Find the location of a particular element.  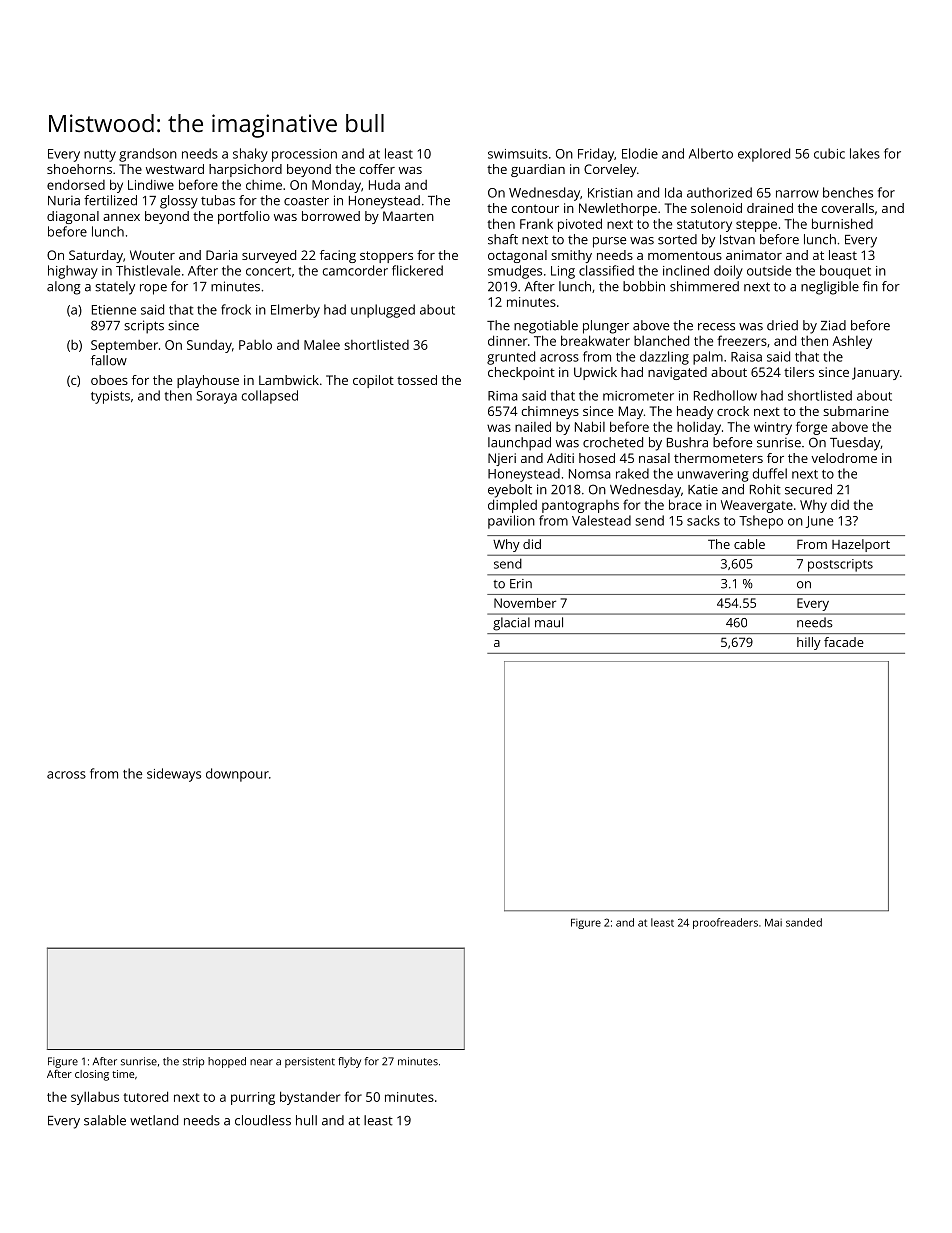

wetland is located at coordinates (154, 1120).
